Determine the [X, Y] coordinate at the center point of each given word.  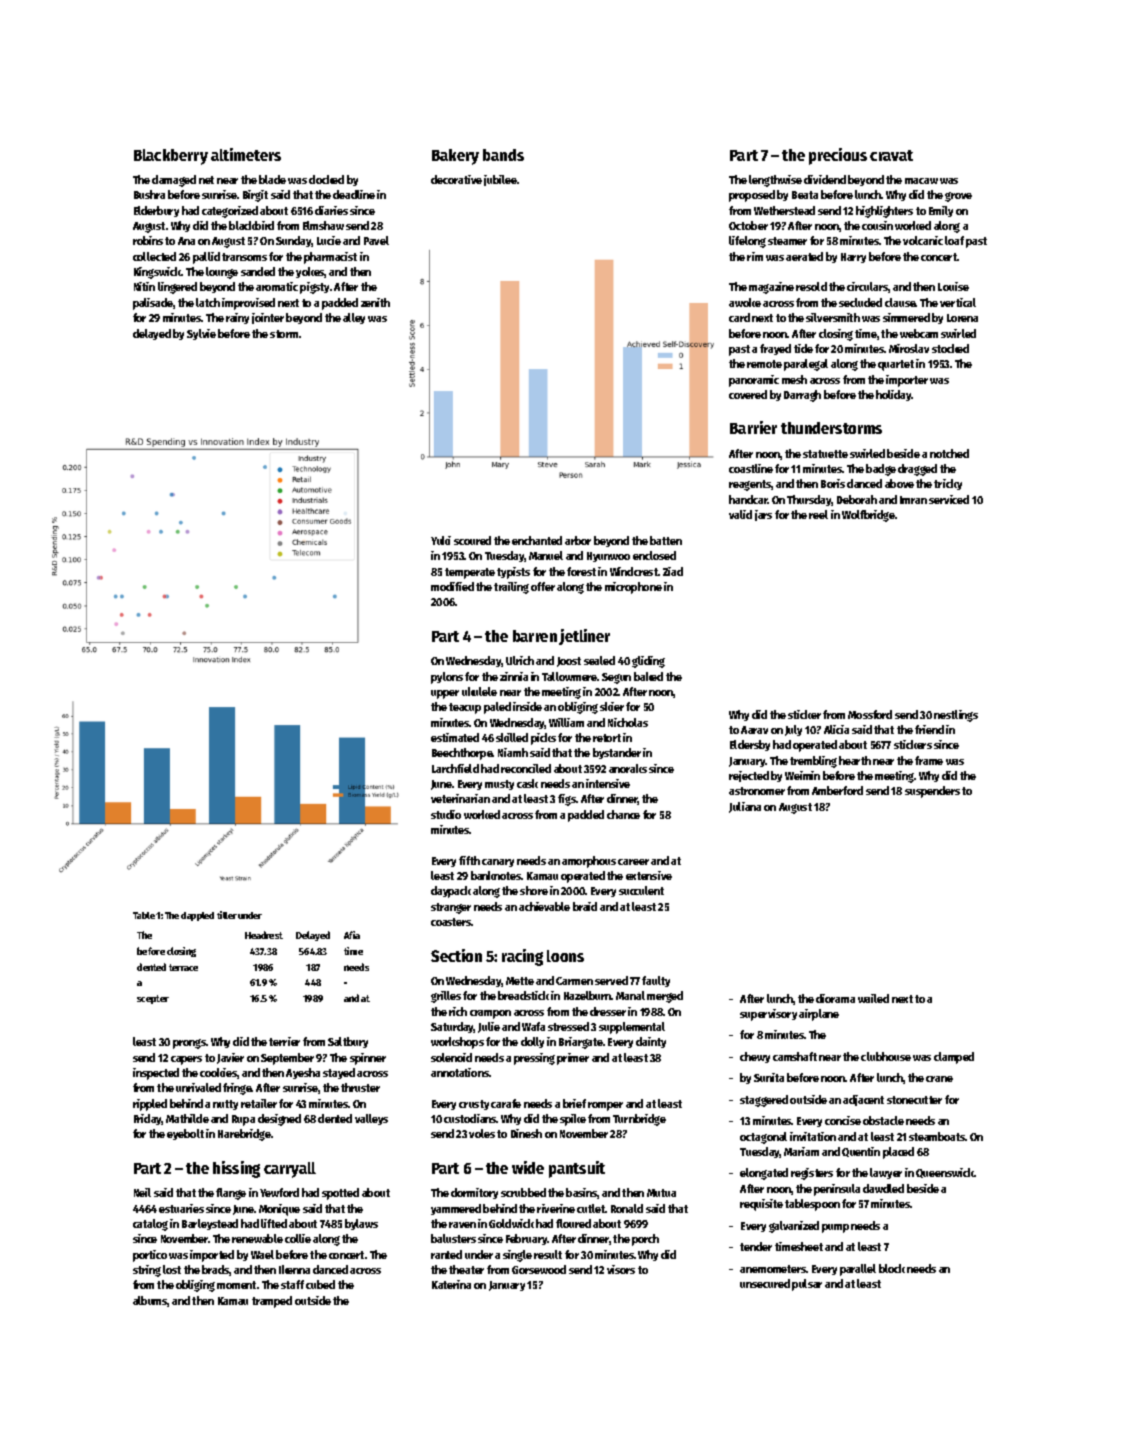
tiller [227, 915]
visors [621, 1269]
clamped [954, 1058]
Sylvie [201, 334]
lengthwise [775, 181]
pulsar [807, 1285]
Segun [616, 678]
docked [326, 179]
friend [929, 729]
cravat [891, 155]
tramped [272, 1302]
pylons [447, 678]
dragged [917, 470]
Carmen [574, 981]
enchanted [537, 540]
